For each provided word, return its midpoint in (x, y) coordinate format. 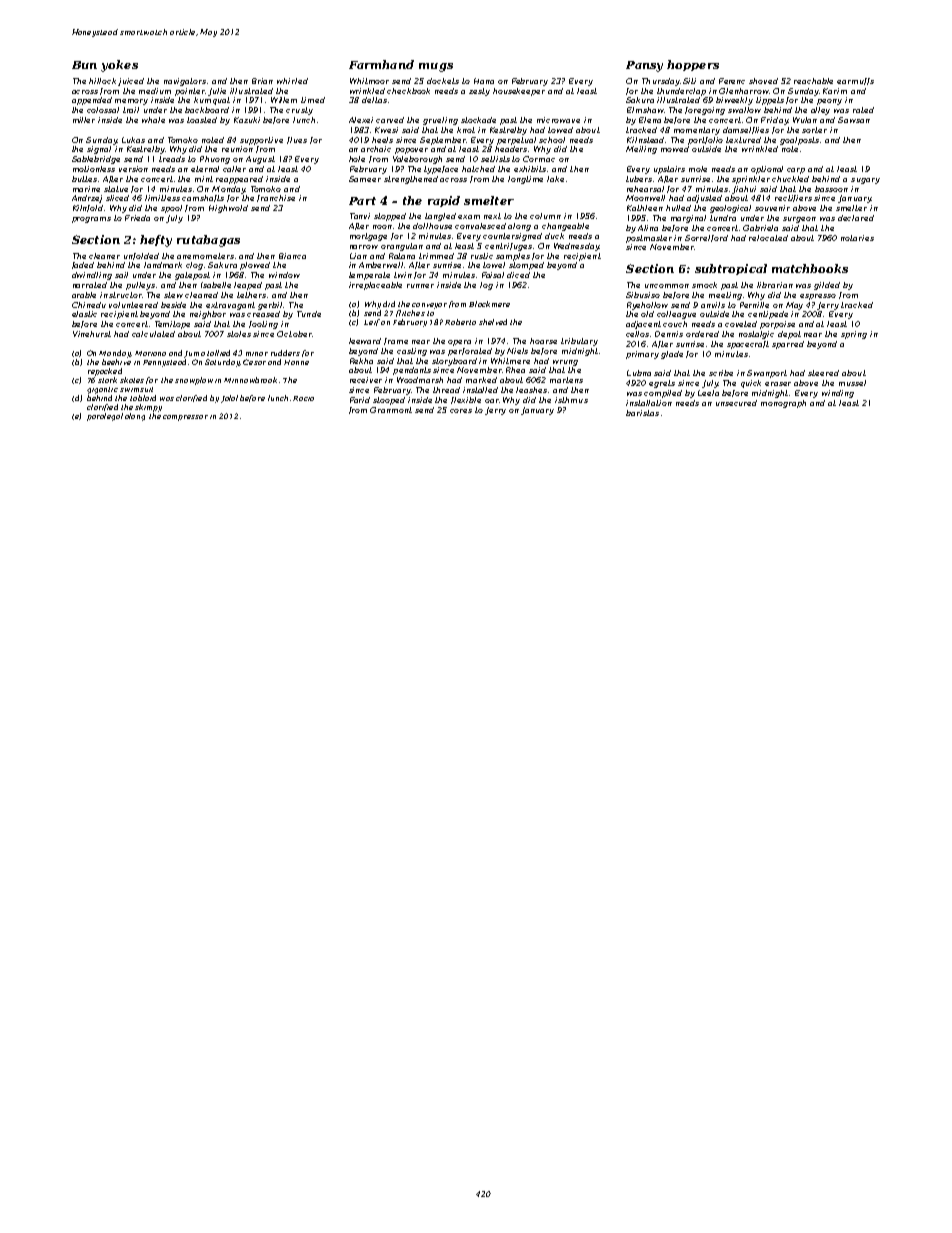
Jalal (229, 399)
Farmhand (381, 64)
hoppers (693, 65)
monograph (783, 404)
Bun (84, 65)
